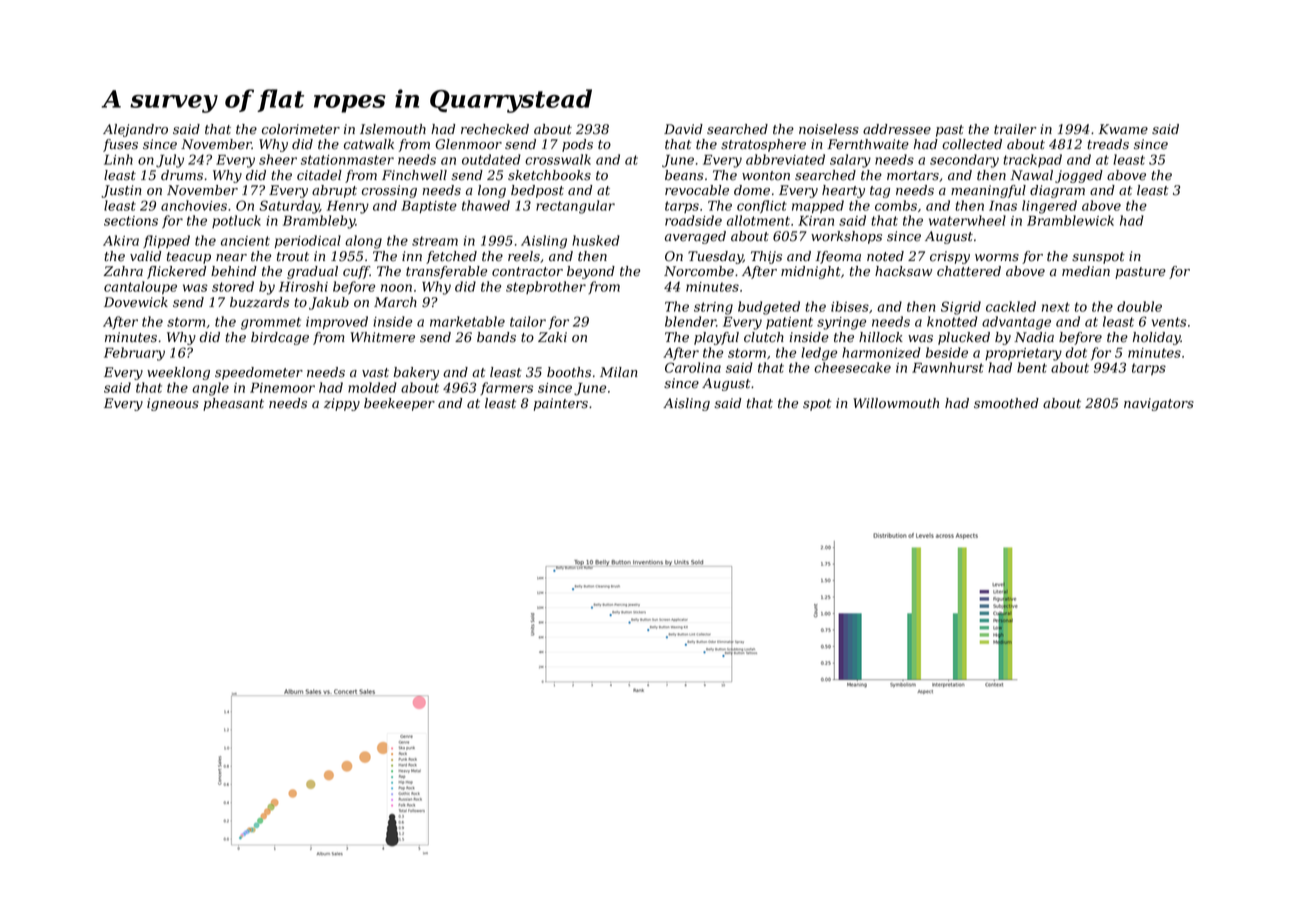 Image resolution: width=1308 pixels, height=924 pixels. I want to click on cantaloupe, so click(140, 287).
